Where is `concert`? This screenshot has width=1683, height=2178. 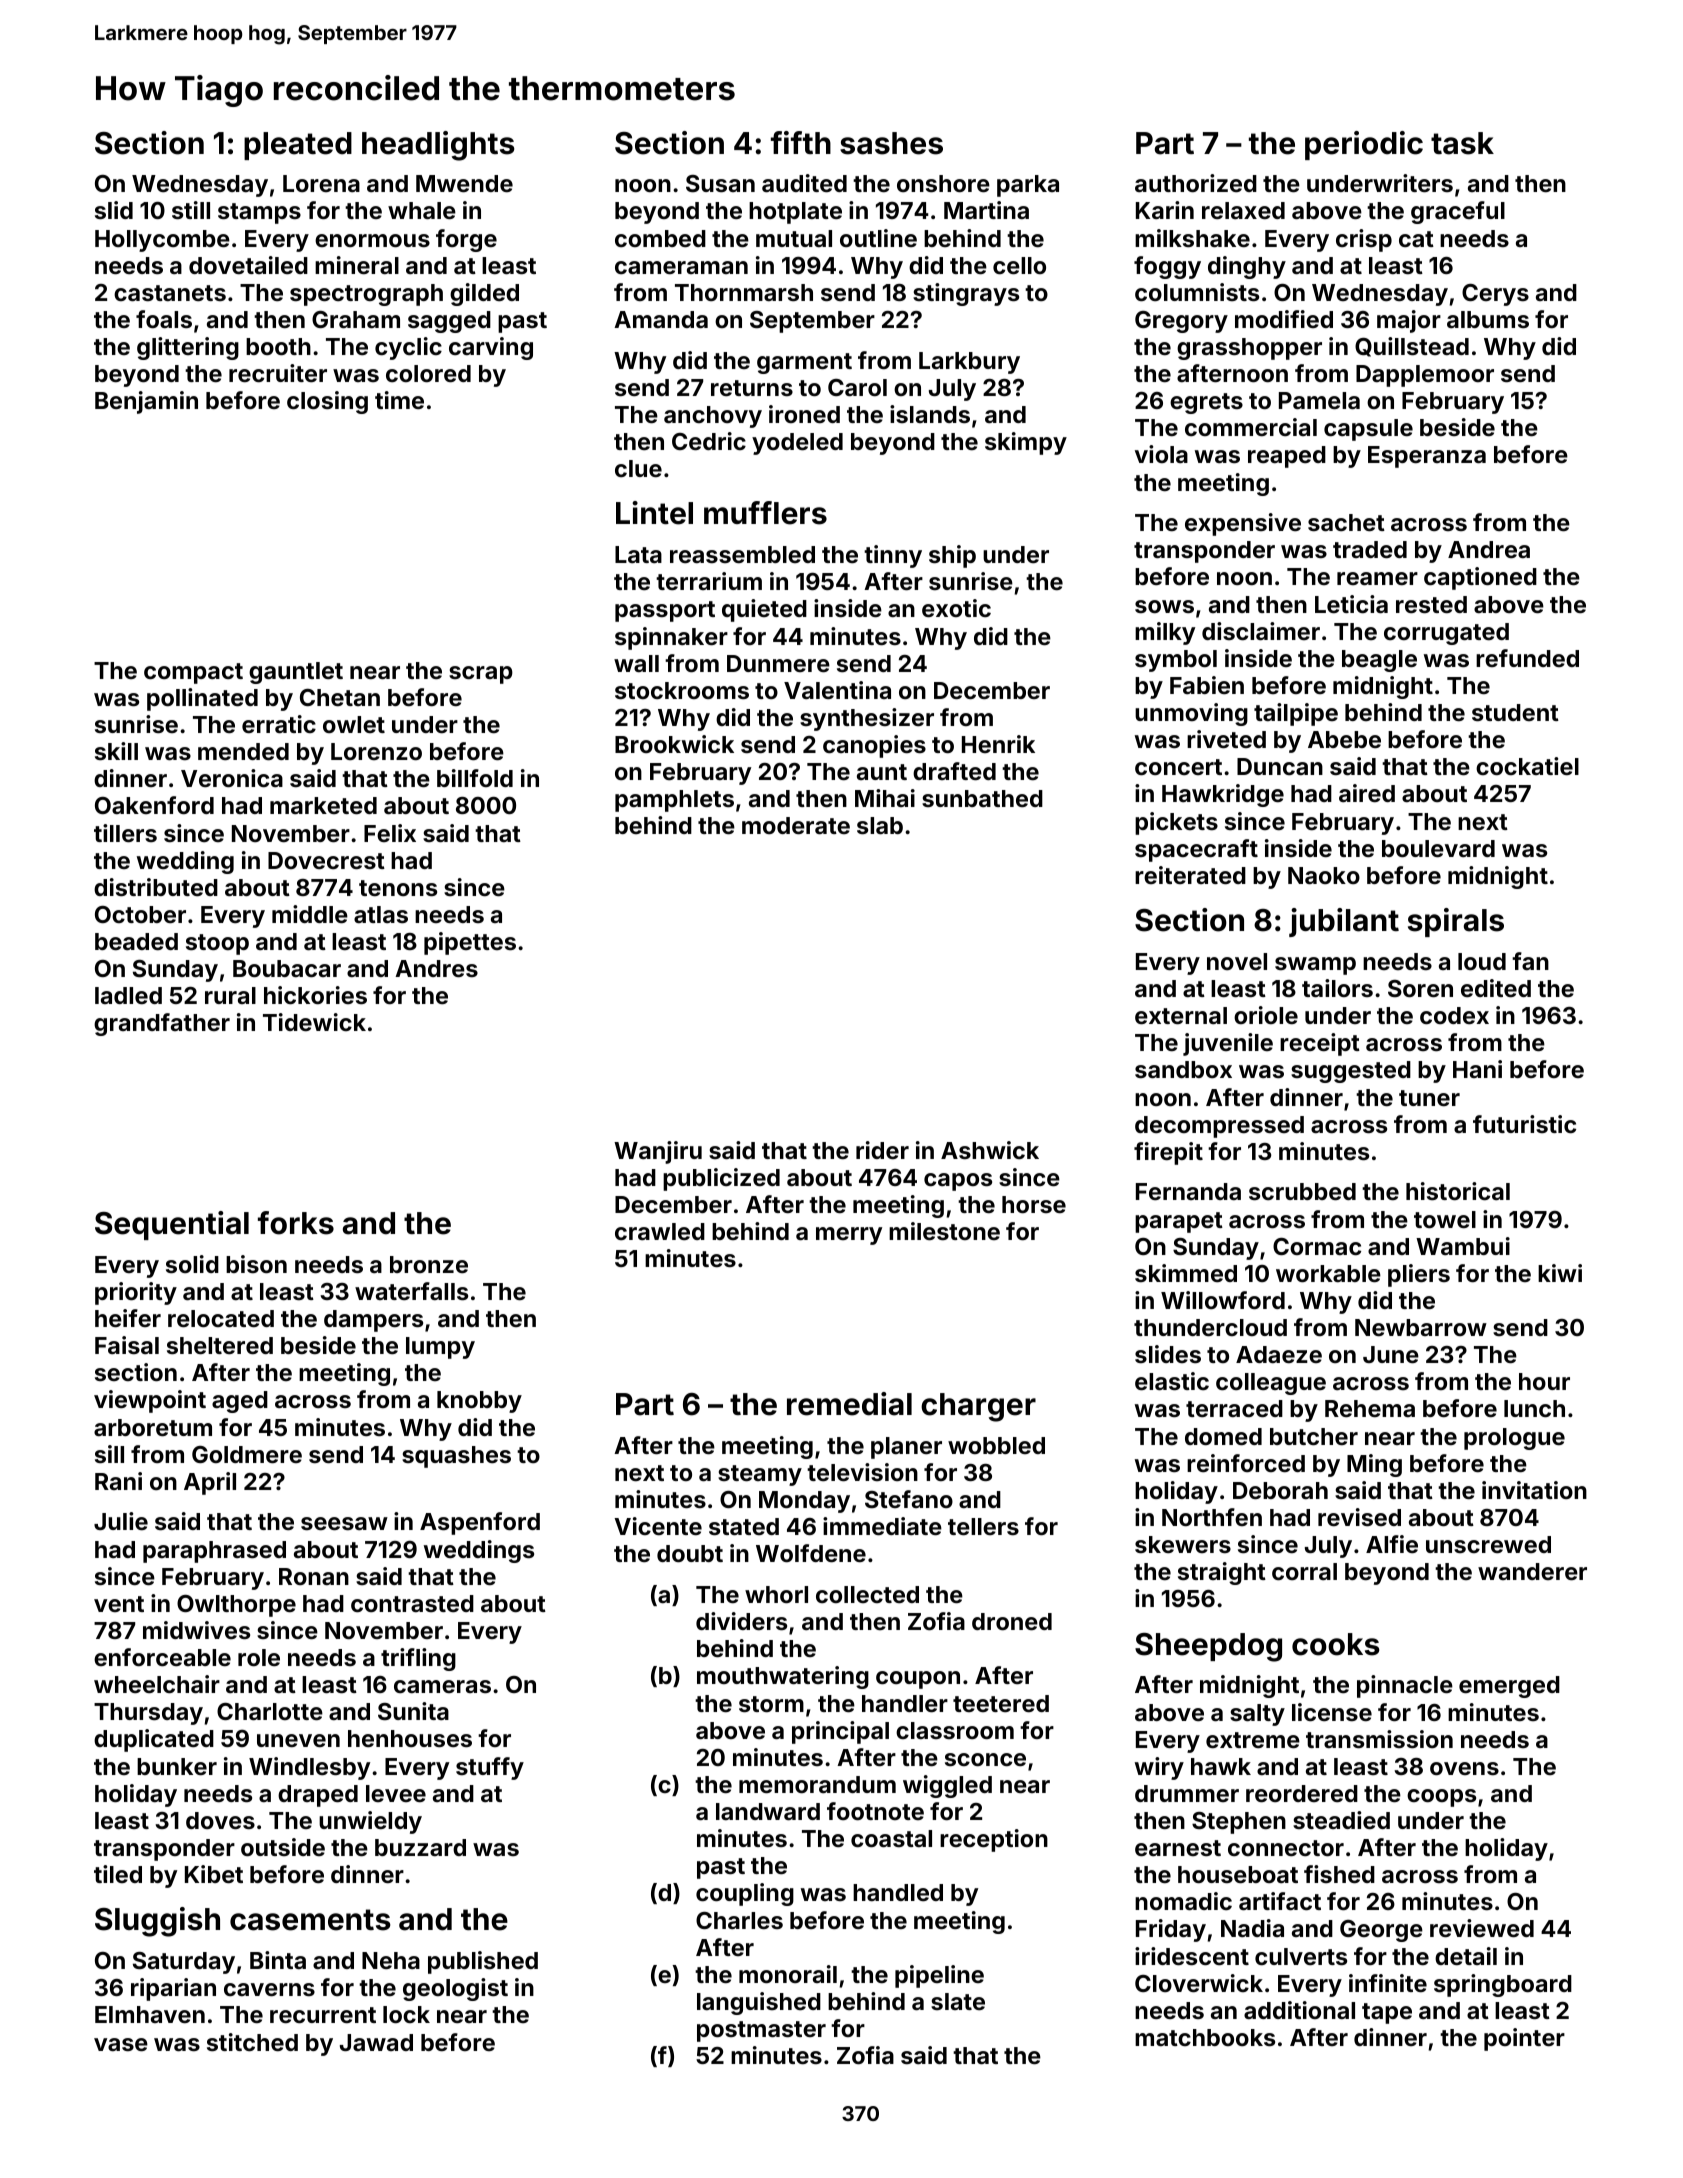 concert is located at coordinates (1178, 767).
